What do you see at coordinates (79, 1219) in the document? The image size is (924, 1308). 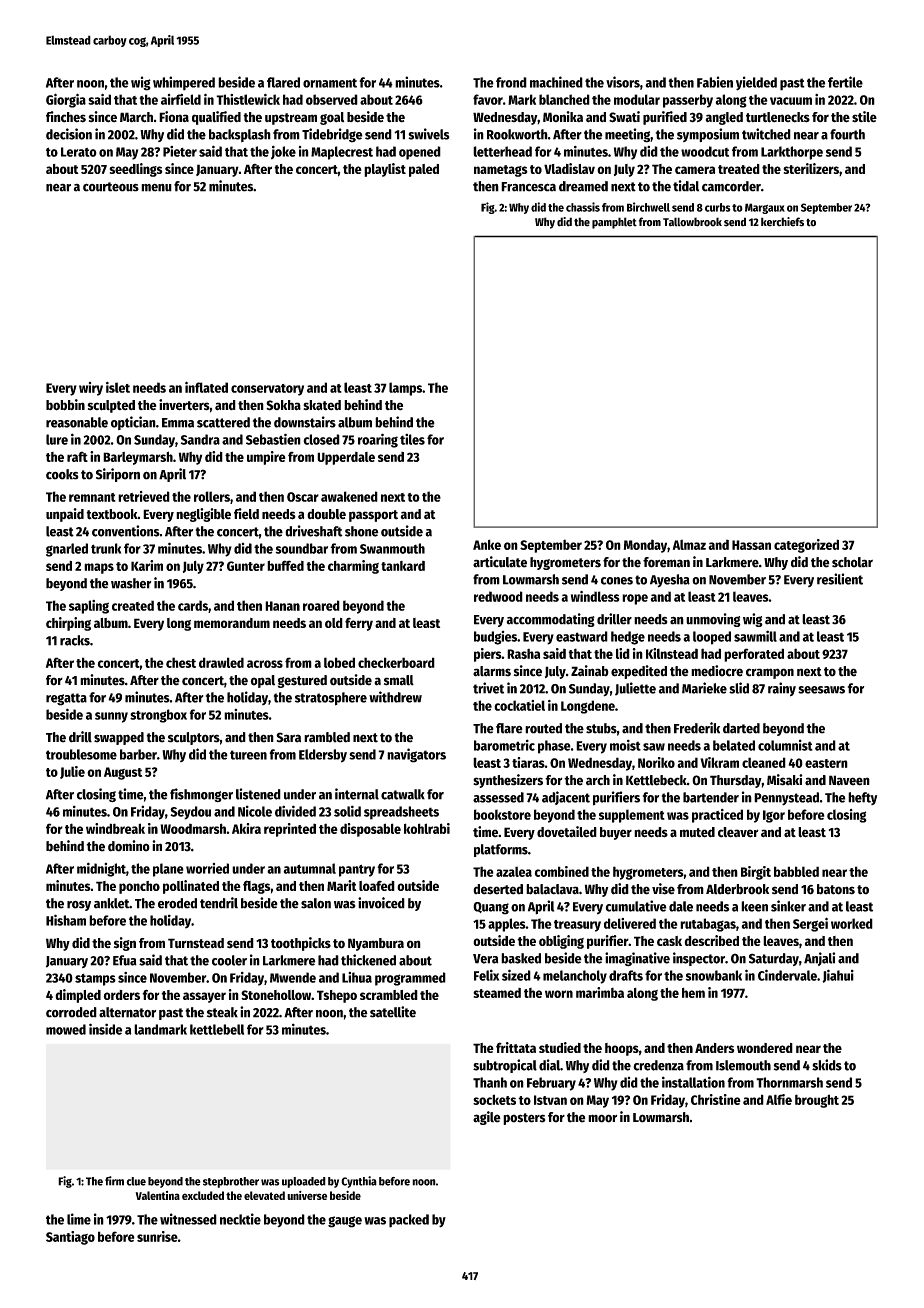 I see `lime` at bounding box center [79, 1219].
